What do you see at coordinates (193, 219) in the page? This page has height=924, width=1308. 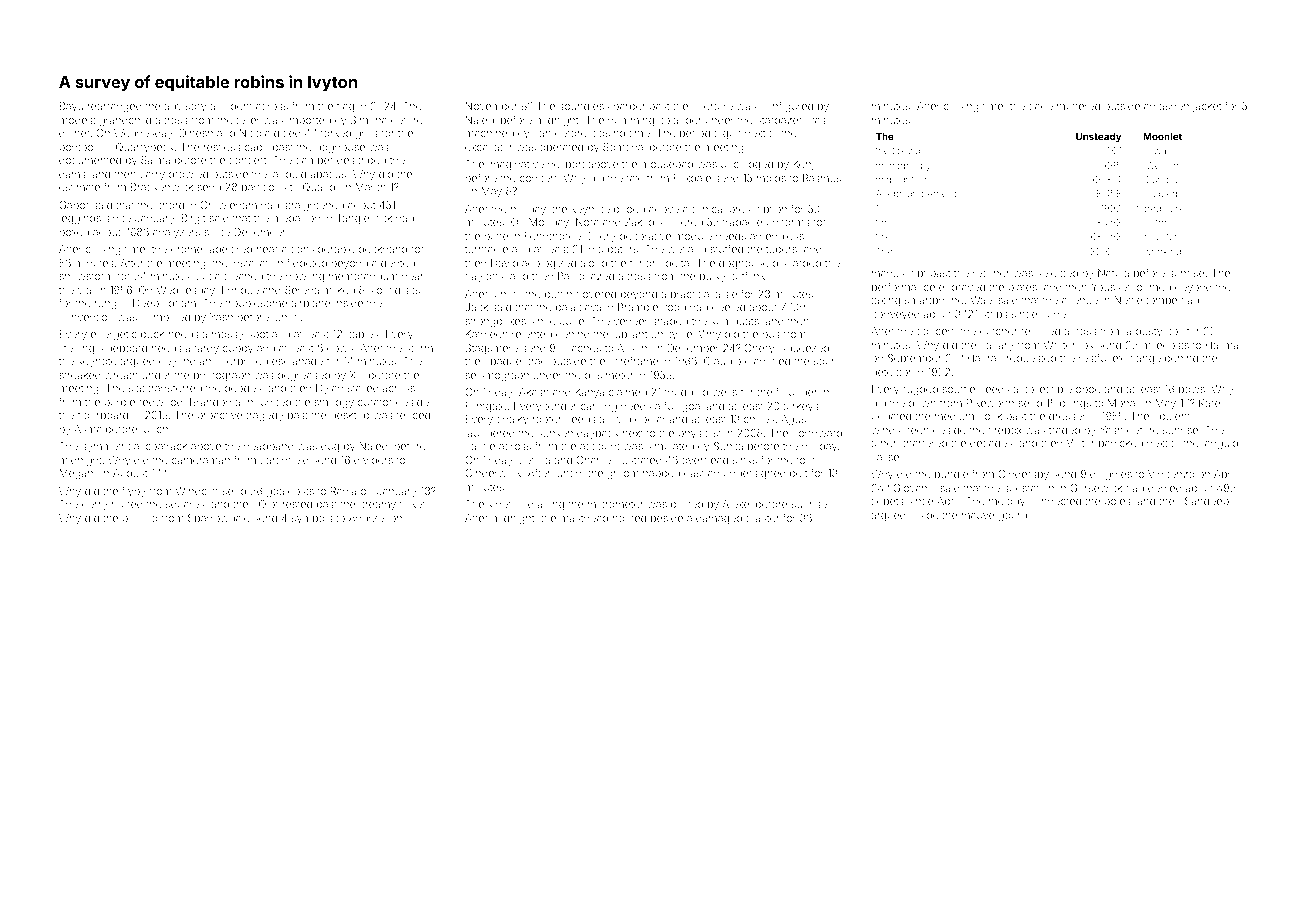 I see `Birgit` at bounding box center [193, 219].
